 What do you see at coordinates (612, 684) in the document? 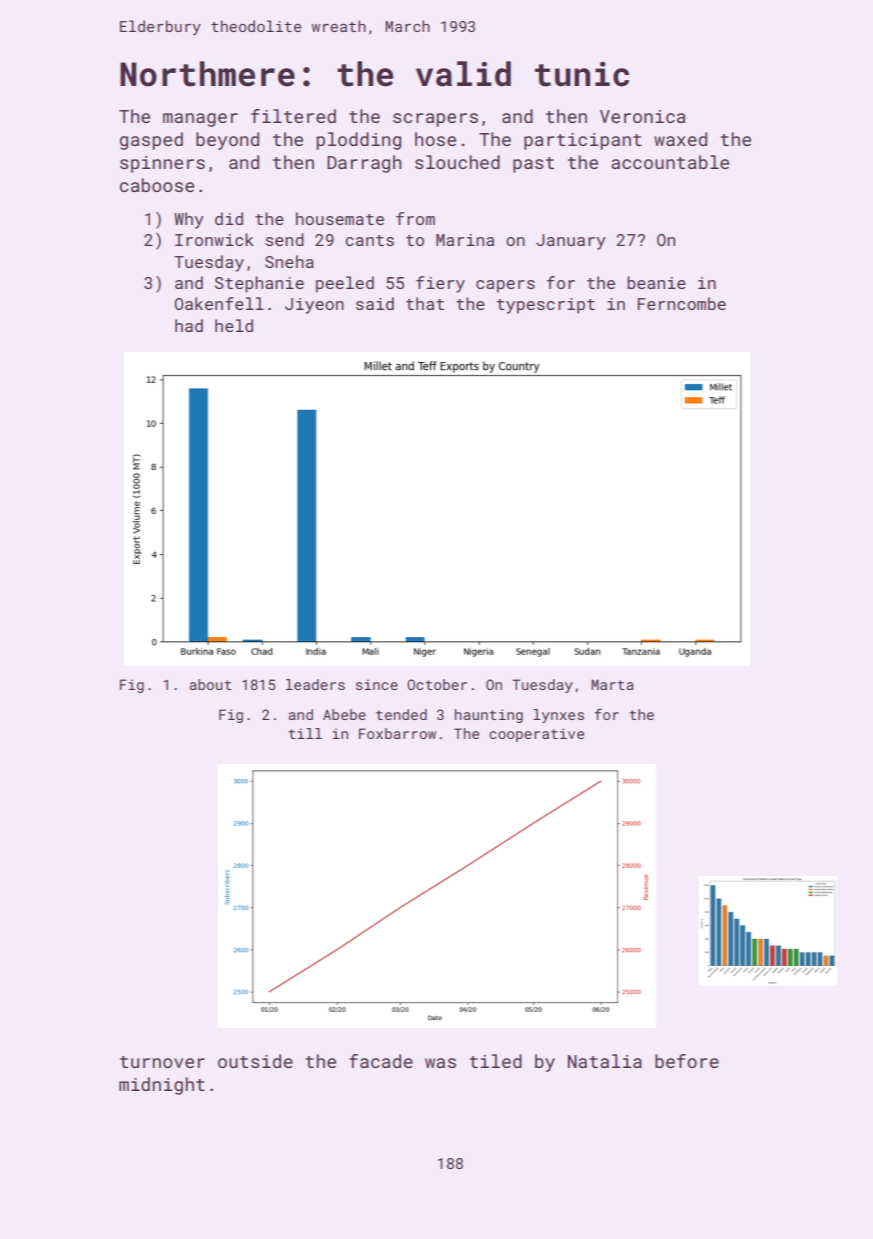
I see `Marta` at bounding box center [612, 684].
